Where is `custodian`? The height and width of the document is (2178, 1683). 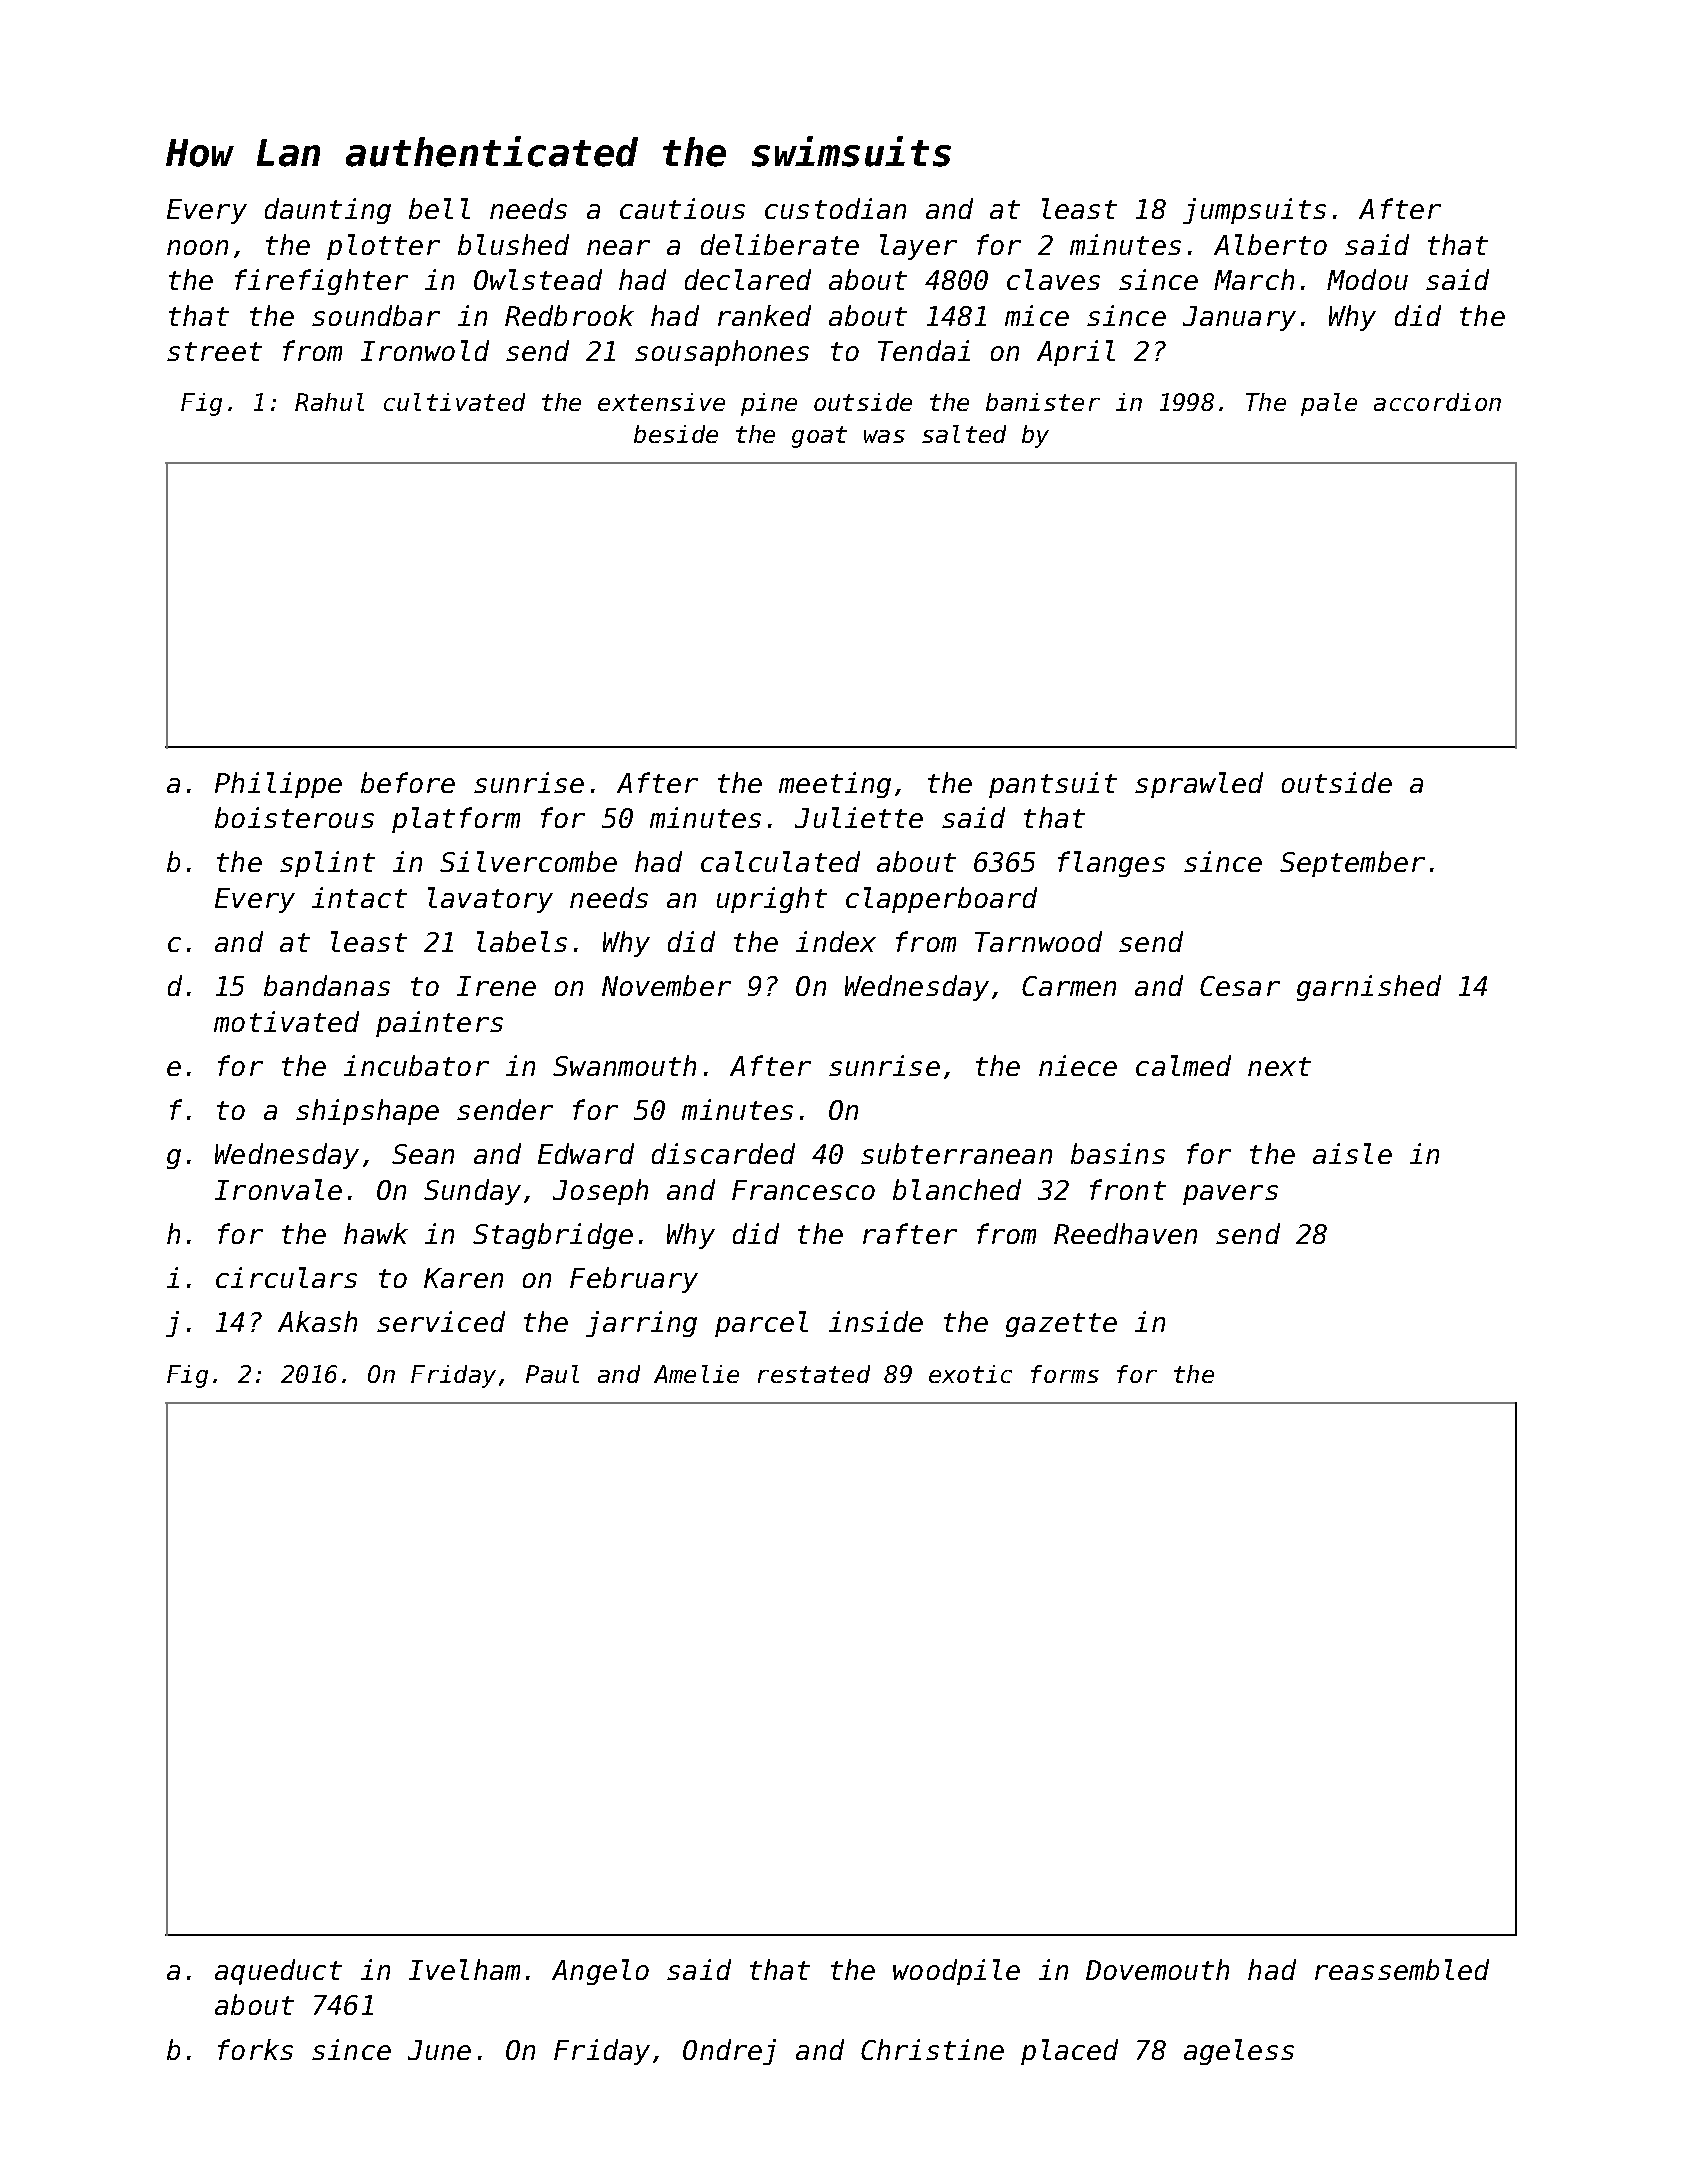
custodian is located at coordinates (835, 208).
